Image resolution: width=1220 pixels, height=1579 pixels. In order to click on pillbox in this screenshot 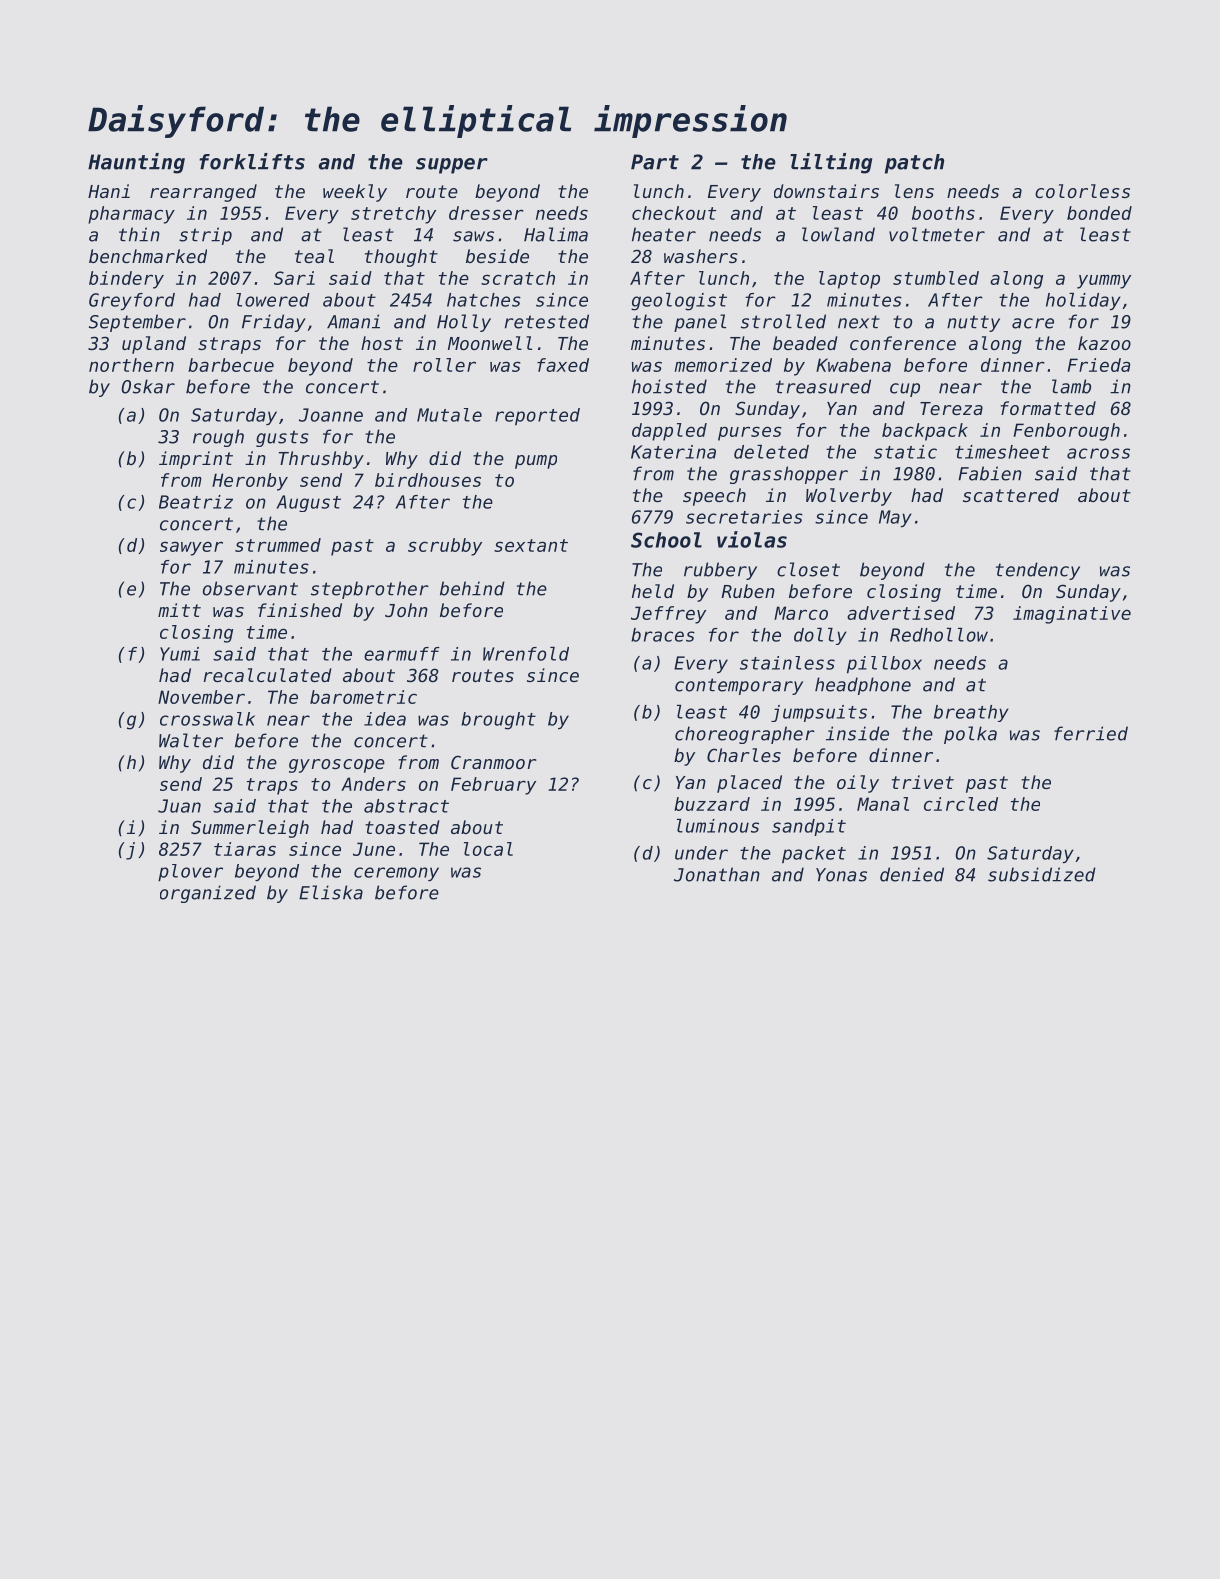, I will do `click(884, 664)`.
